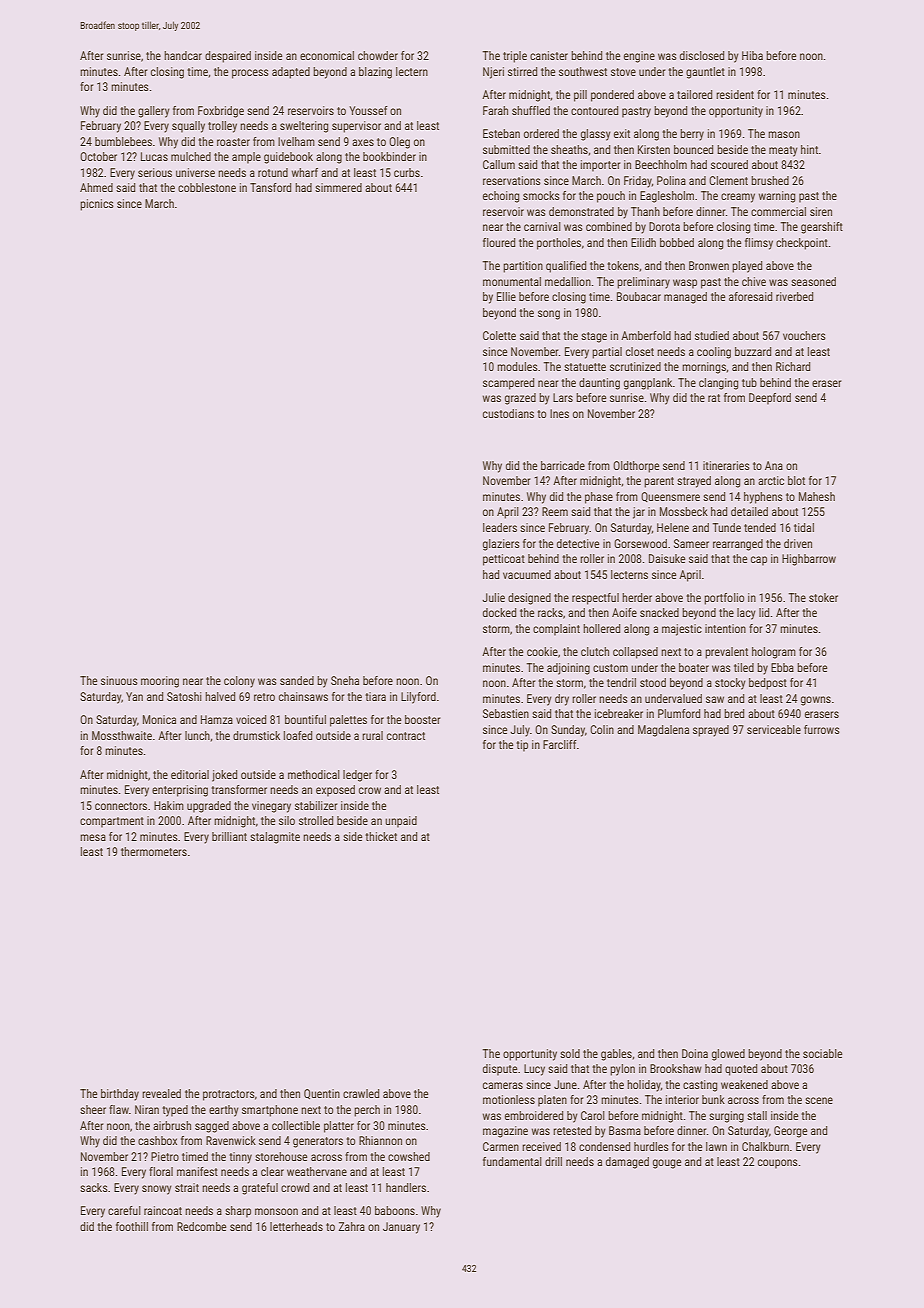  I want to click on stoker, so click(823, 597).
